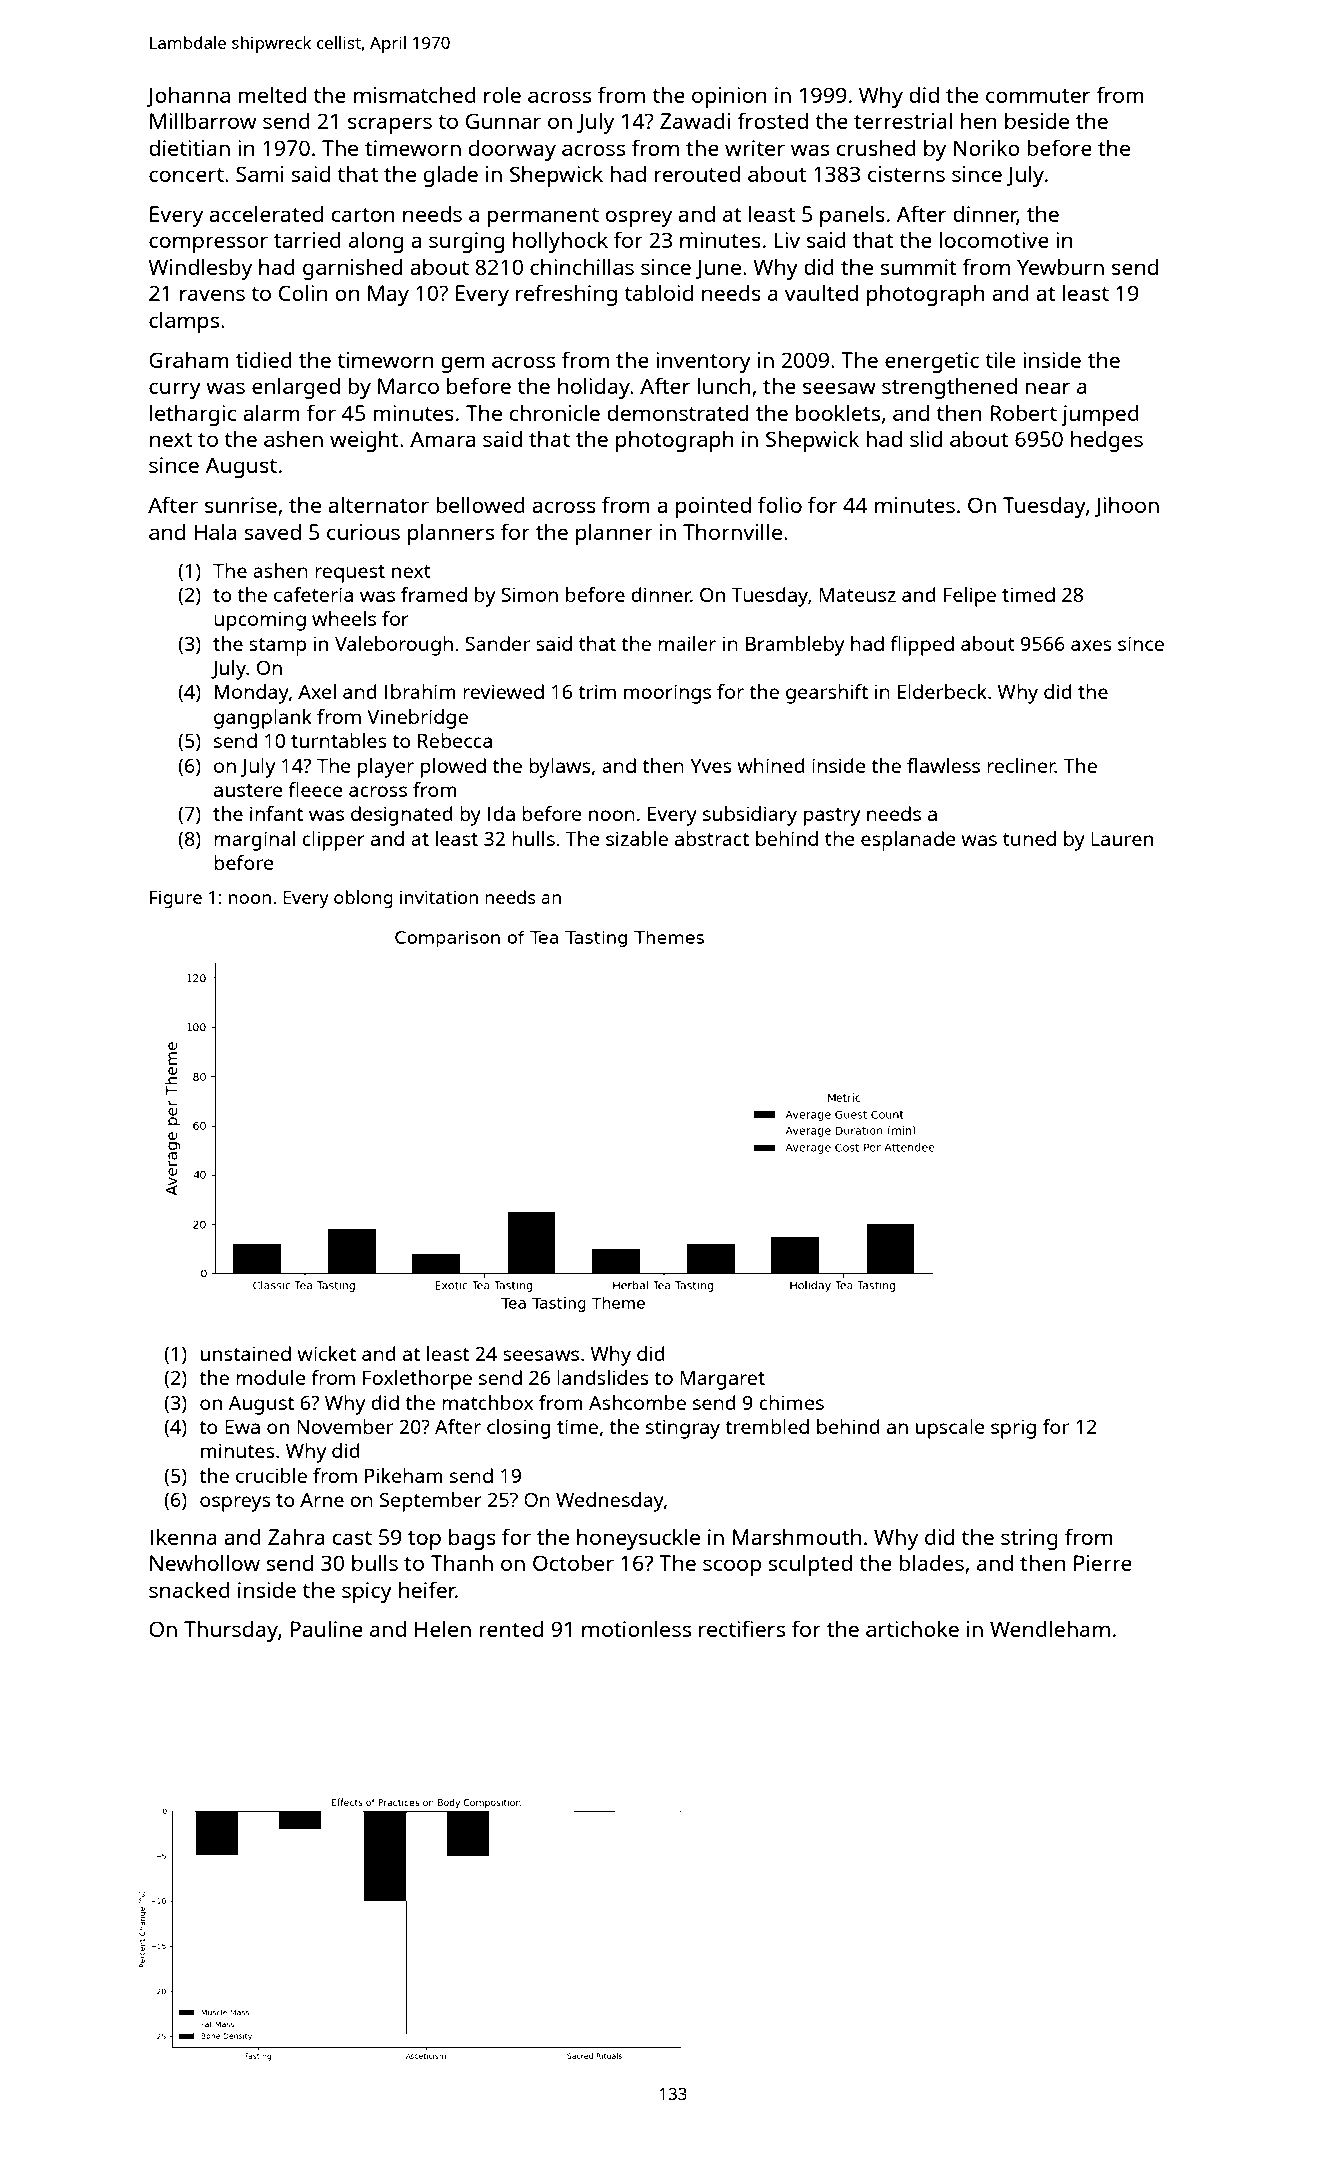 The image size is (1317, 2170). I want to click on Lauren, so click(1122, 838).
